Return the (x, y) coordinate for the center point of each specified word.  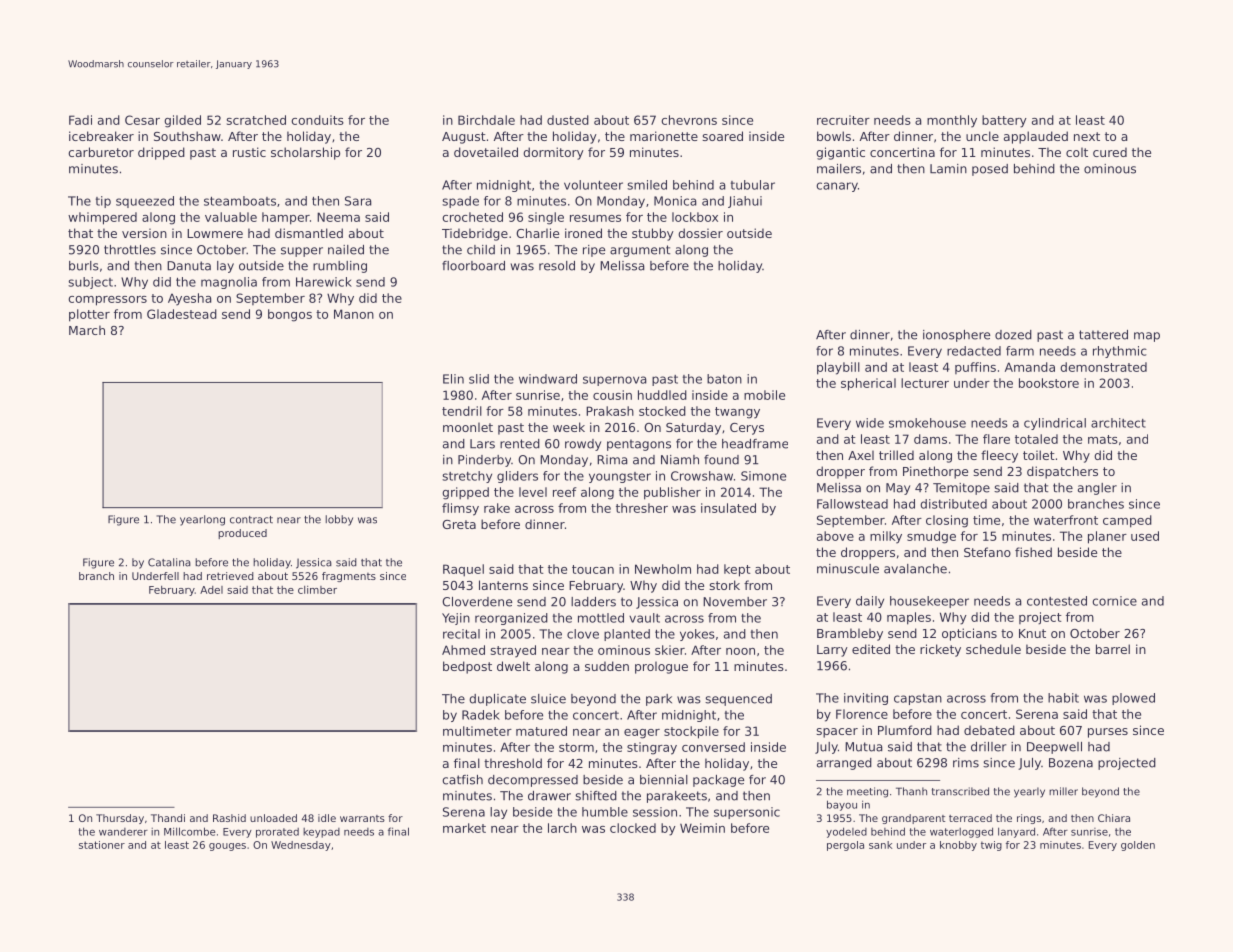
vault (644, 618)
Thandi (168, 818)
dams (930, 439)
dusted (568, 120)
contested (1057, 601)
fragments (349, 577)
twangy (737, 413)
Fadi (80, 120)
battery (1004, 121)
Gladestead (182, 314)
